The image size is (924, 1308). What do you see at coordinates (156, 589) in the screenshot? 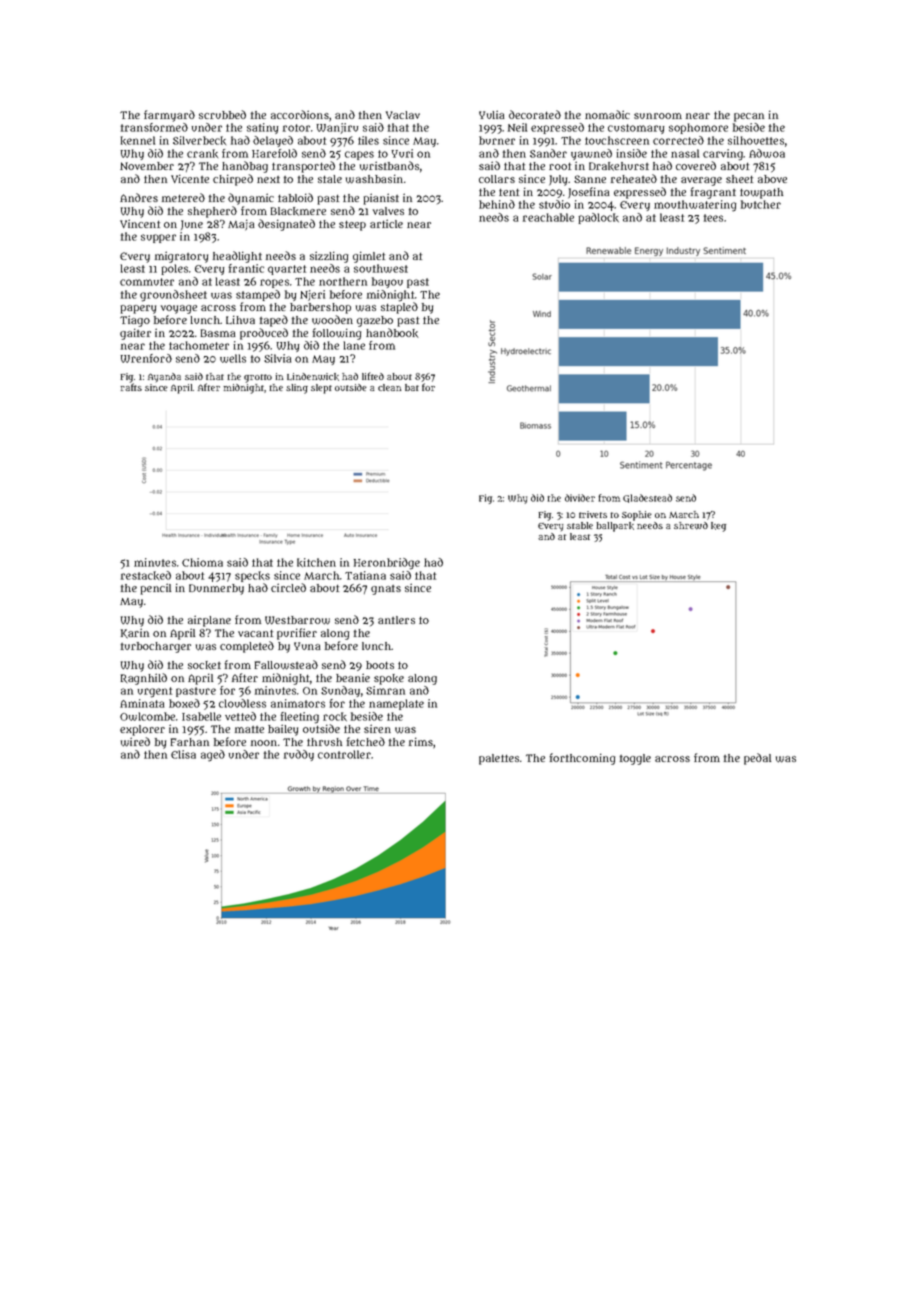
I see `pencil` at bounding box center [156, 589].
